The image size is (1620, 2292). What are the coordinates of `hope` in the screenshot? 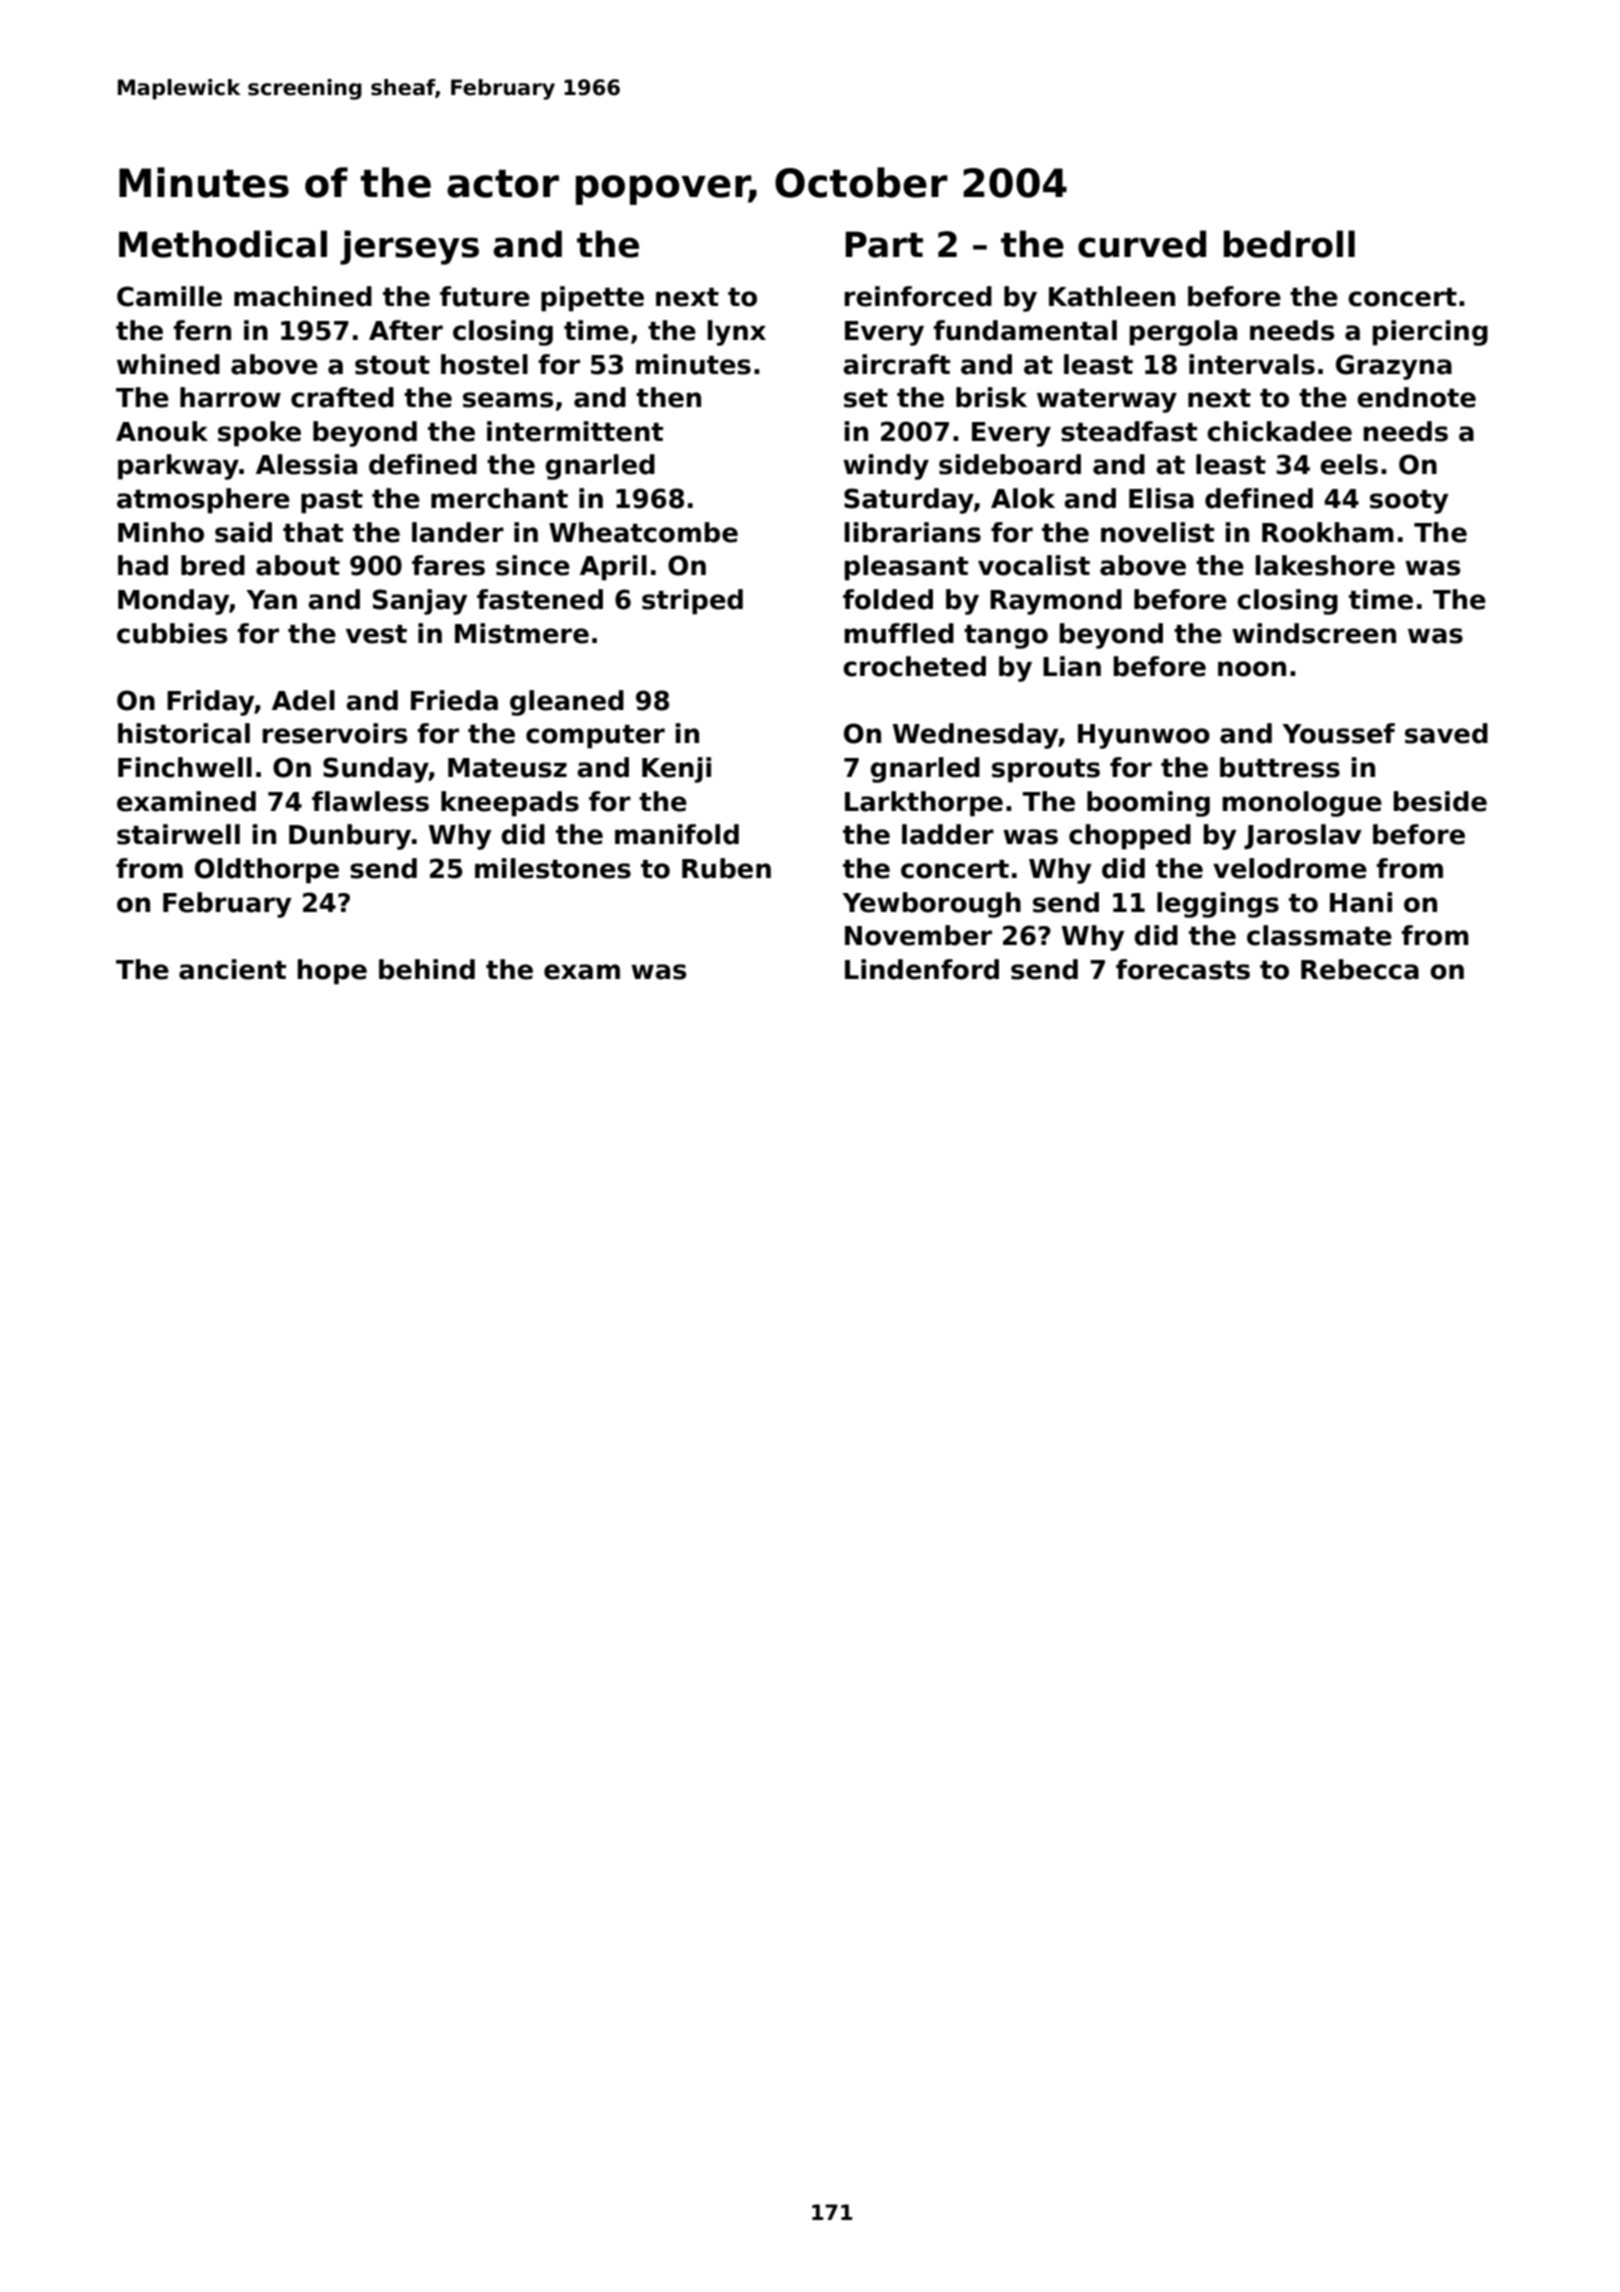 It's located at (332, 972).
